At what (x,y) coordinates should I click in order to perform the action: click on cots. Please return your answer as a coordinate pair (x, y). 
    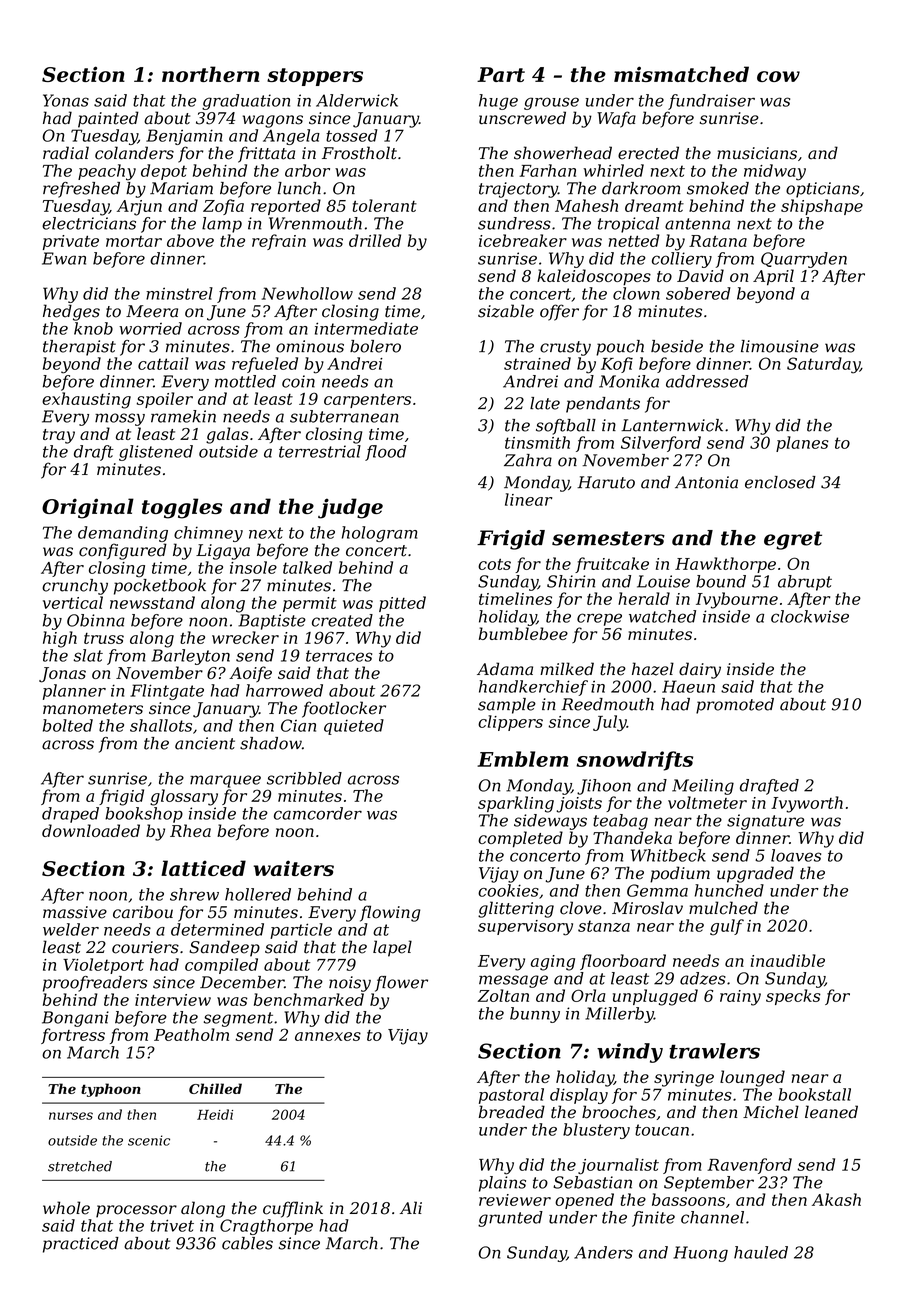
    Looking at the image, I should click on (494, 564).
